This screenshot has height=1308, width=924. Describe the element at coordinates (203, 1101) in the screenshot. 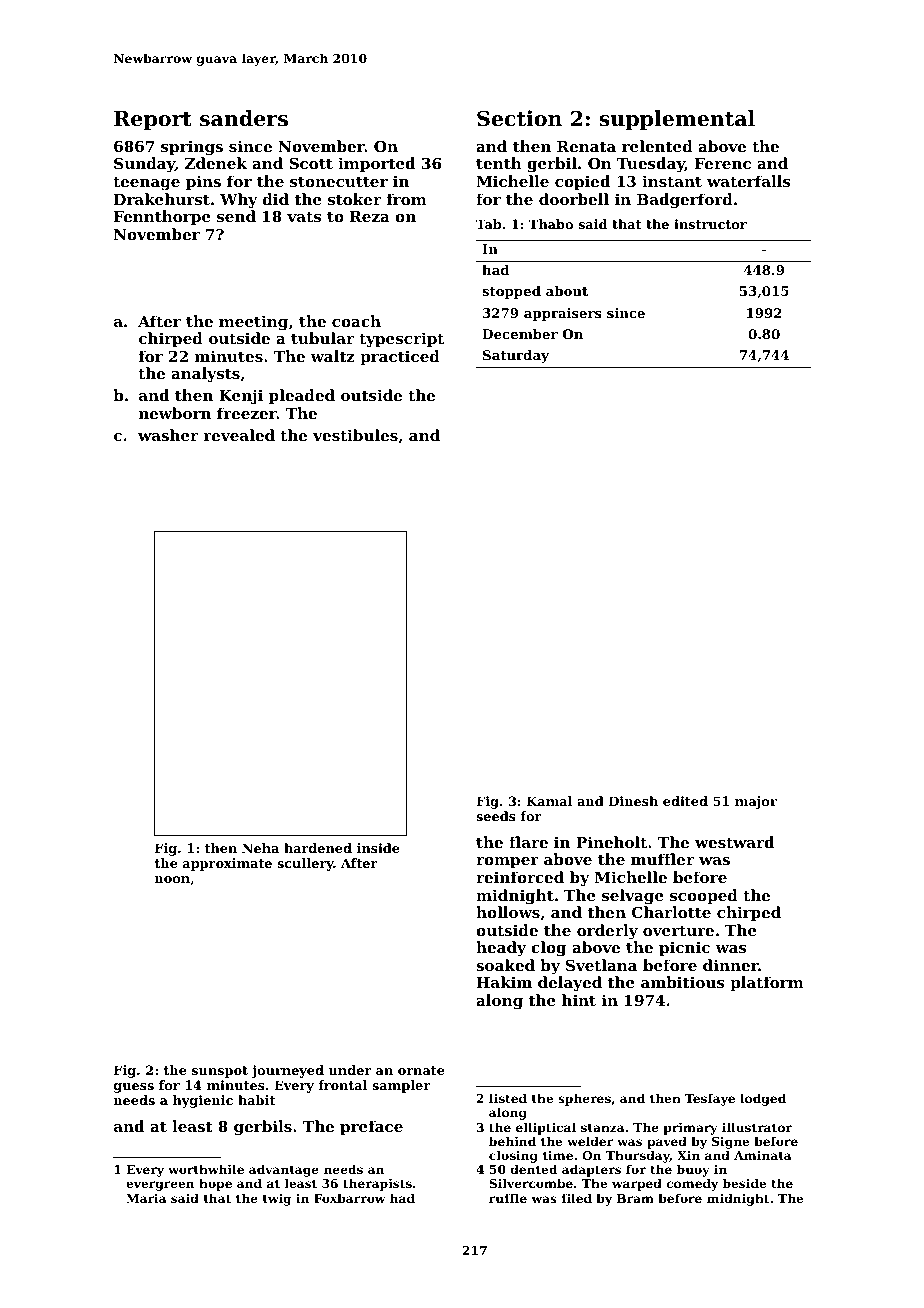

I see `hygienic` at that location.
